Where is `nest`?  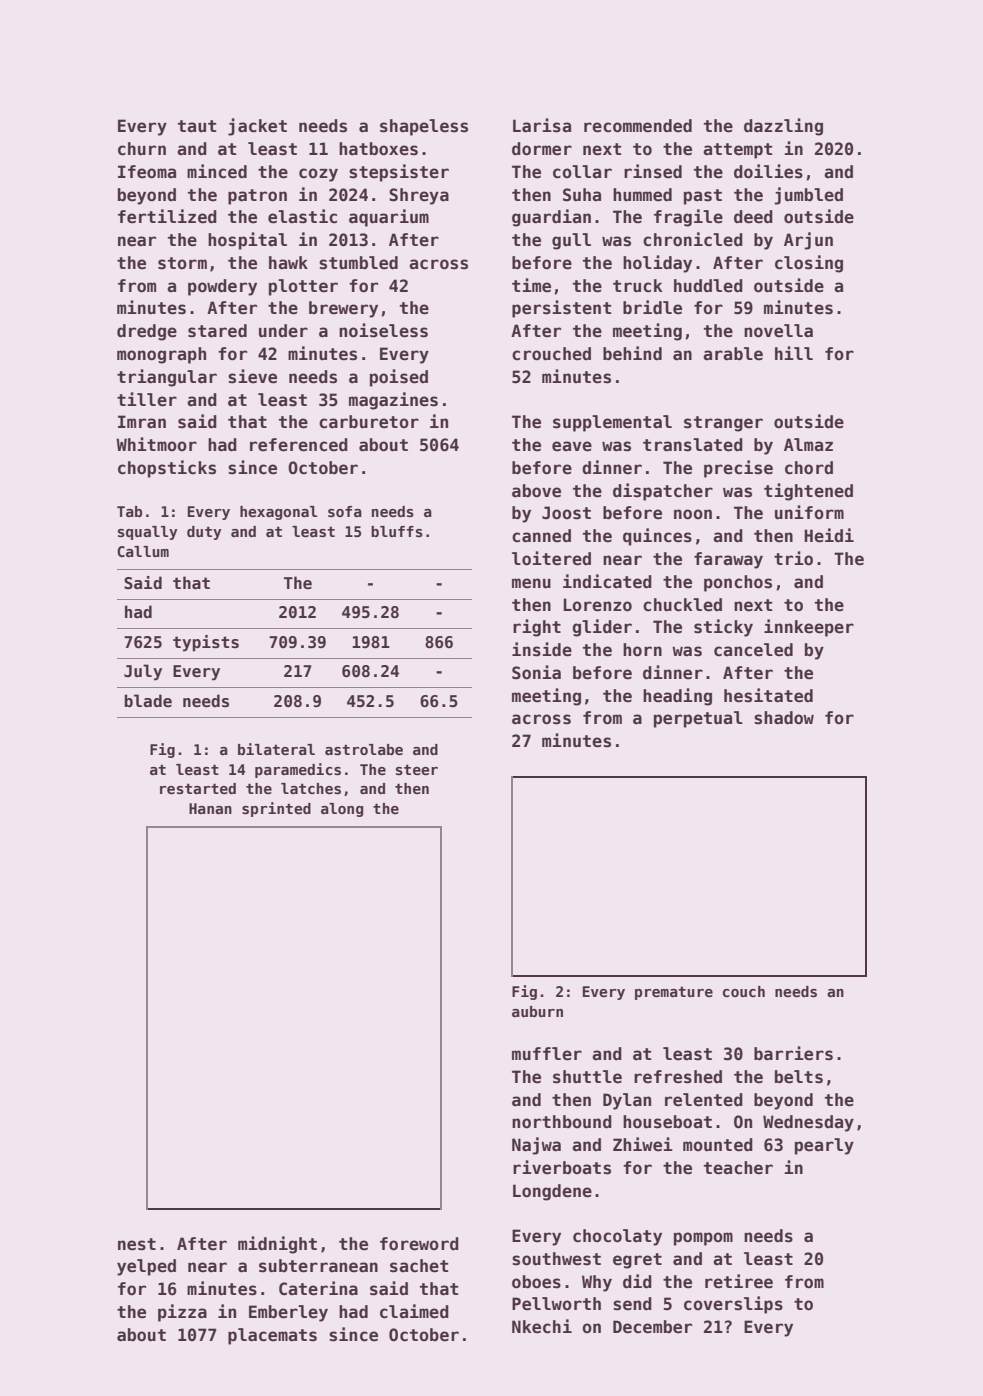
nest is located at coordinates (137, 1244).
